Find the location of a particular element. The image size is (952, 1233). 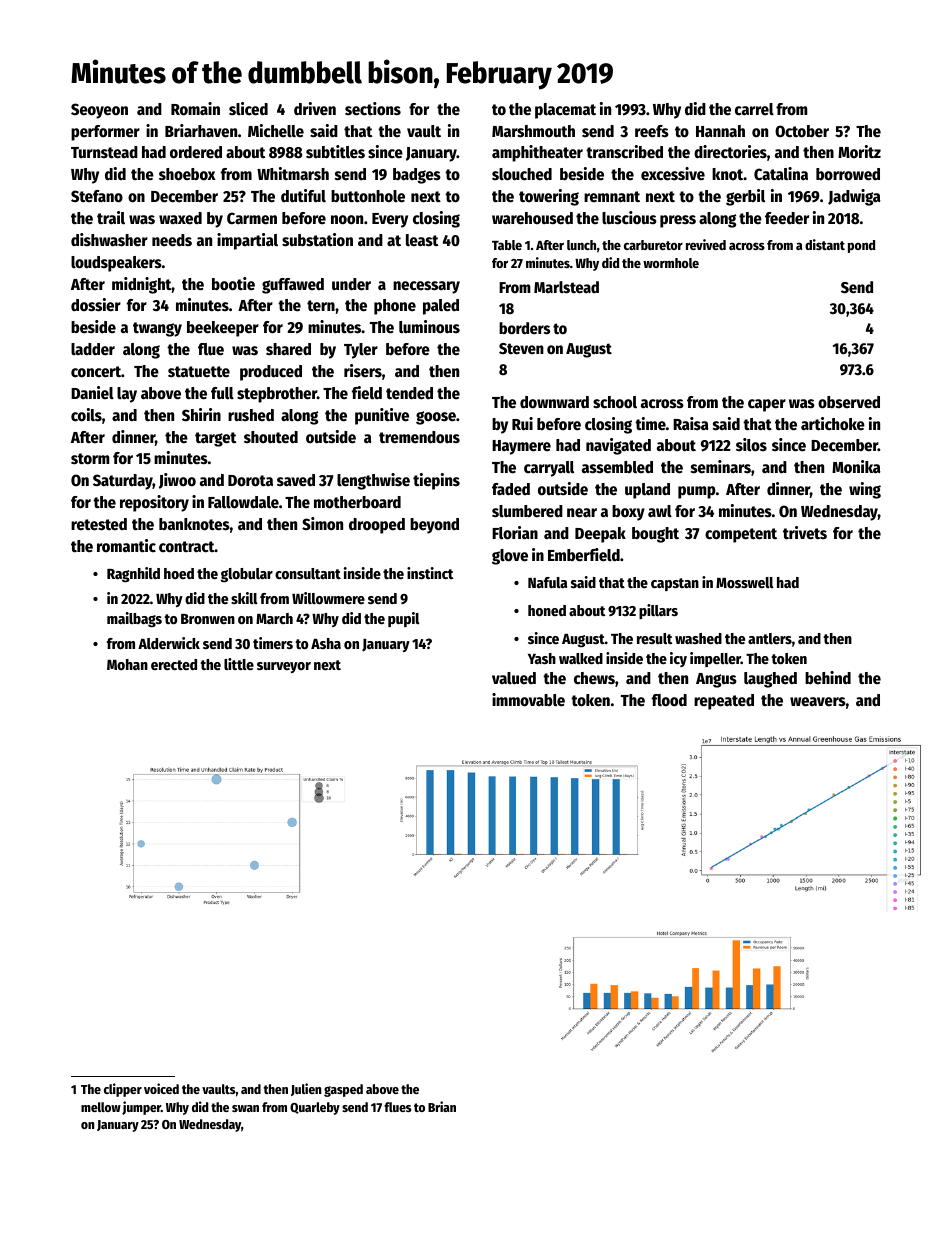

noon is located at coordinates (347, 220).
